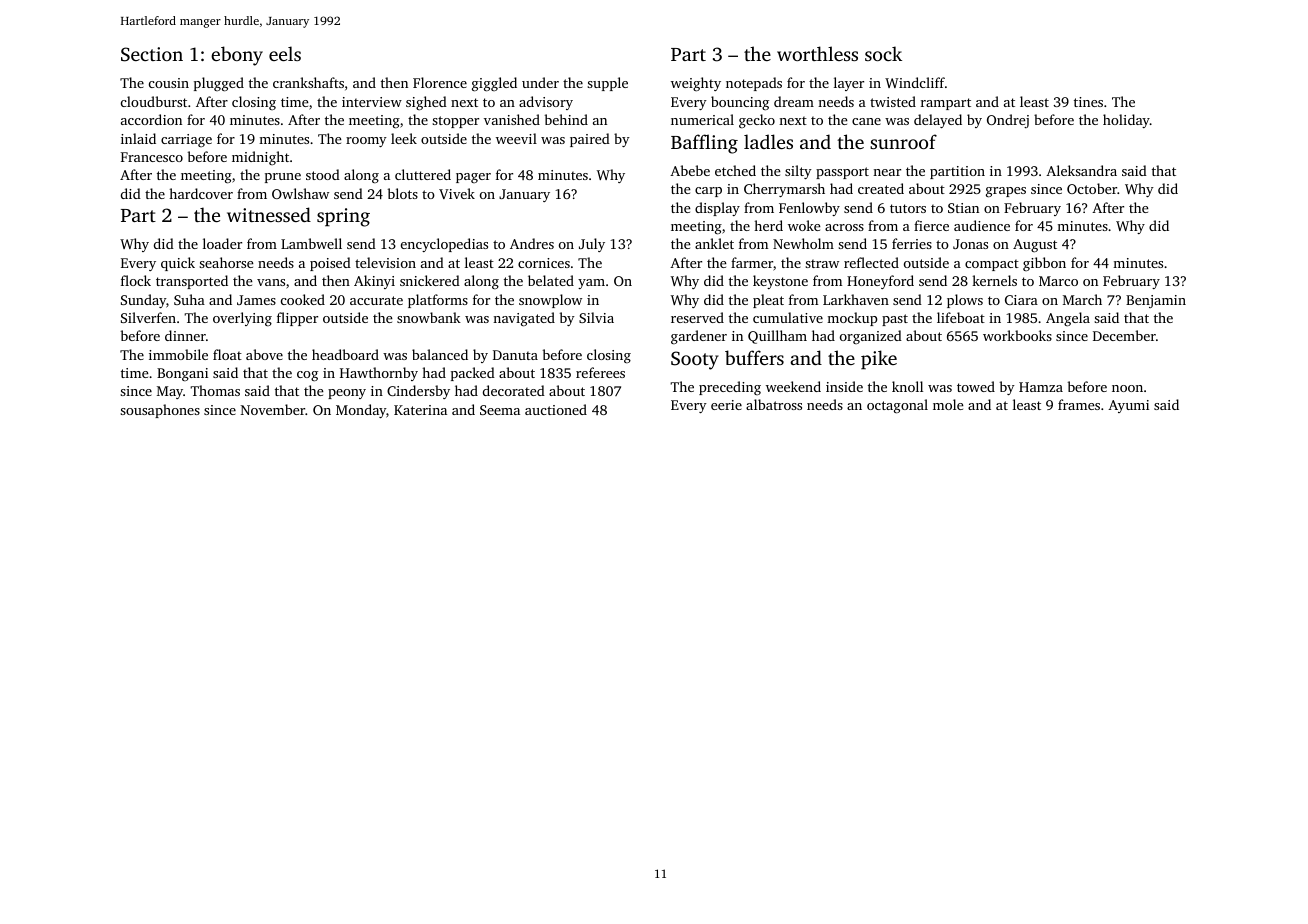 The width and height of the screenshot is (1308, 924). Describe the element at coordinates (347, 394) in the screenshot. I see `peony` at that location.
